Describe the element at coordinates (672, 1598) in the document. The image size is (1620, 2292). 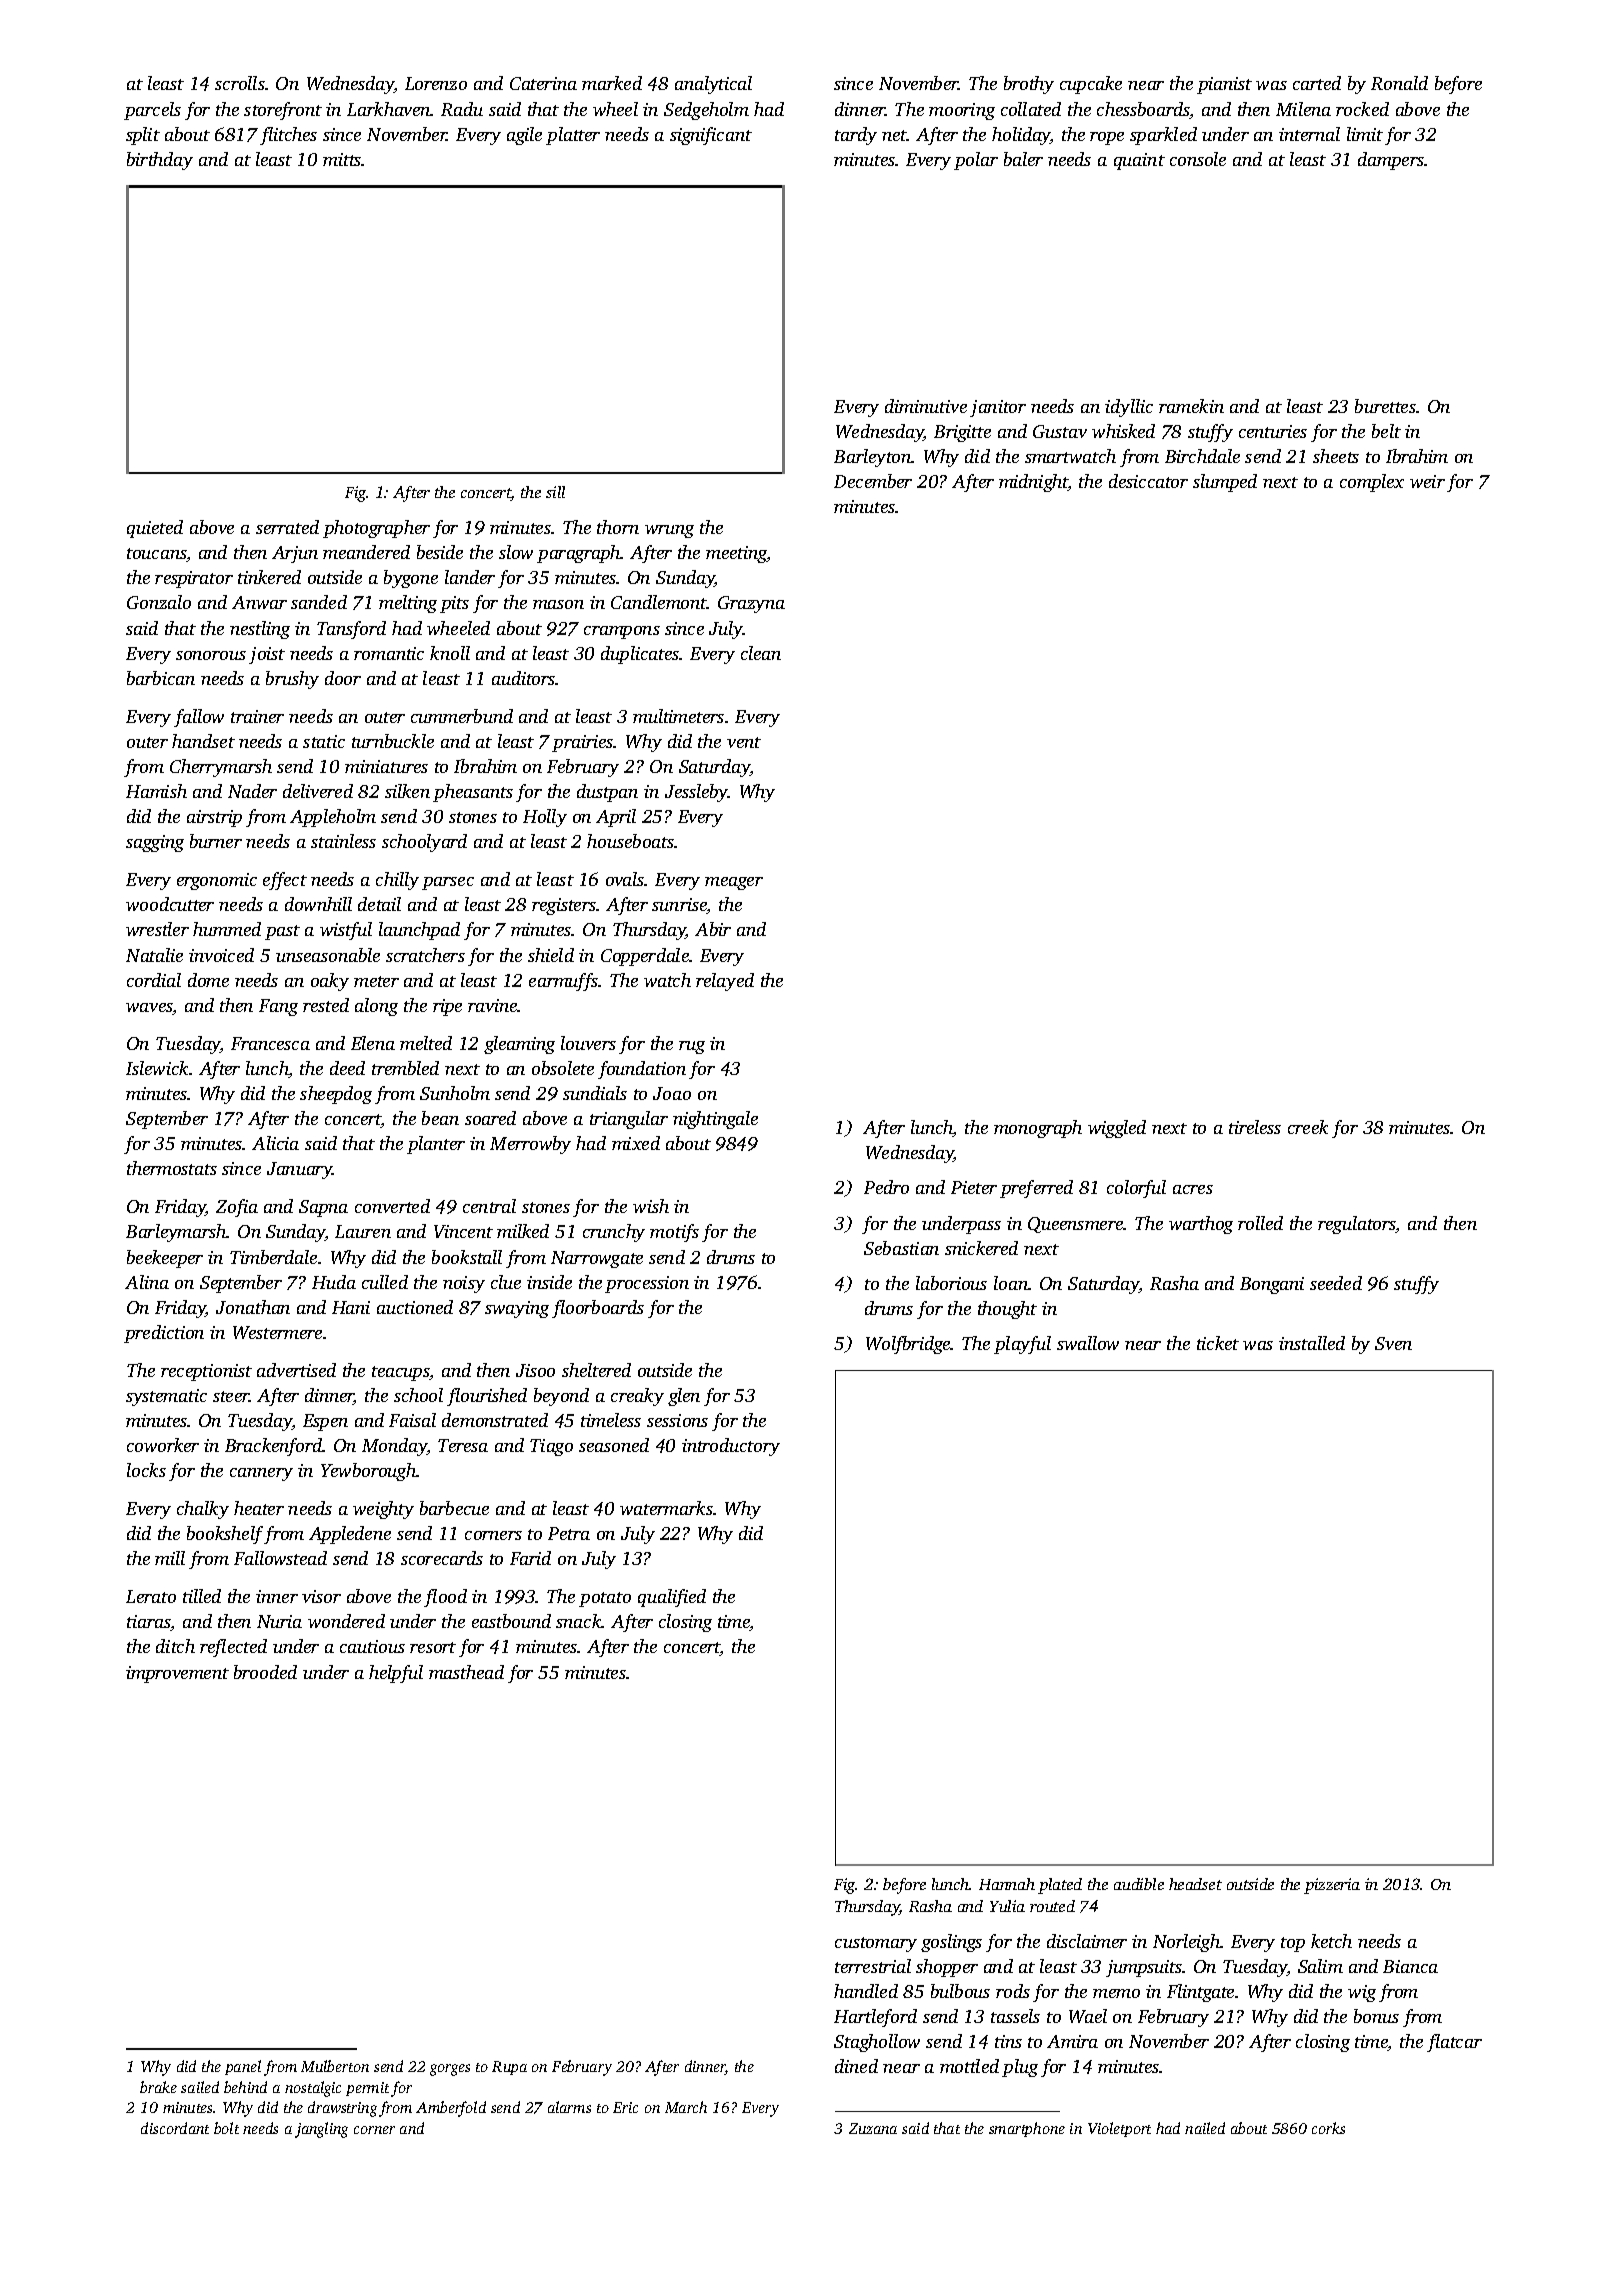
I see `qualified` at that location.
